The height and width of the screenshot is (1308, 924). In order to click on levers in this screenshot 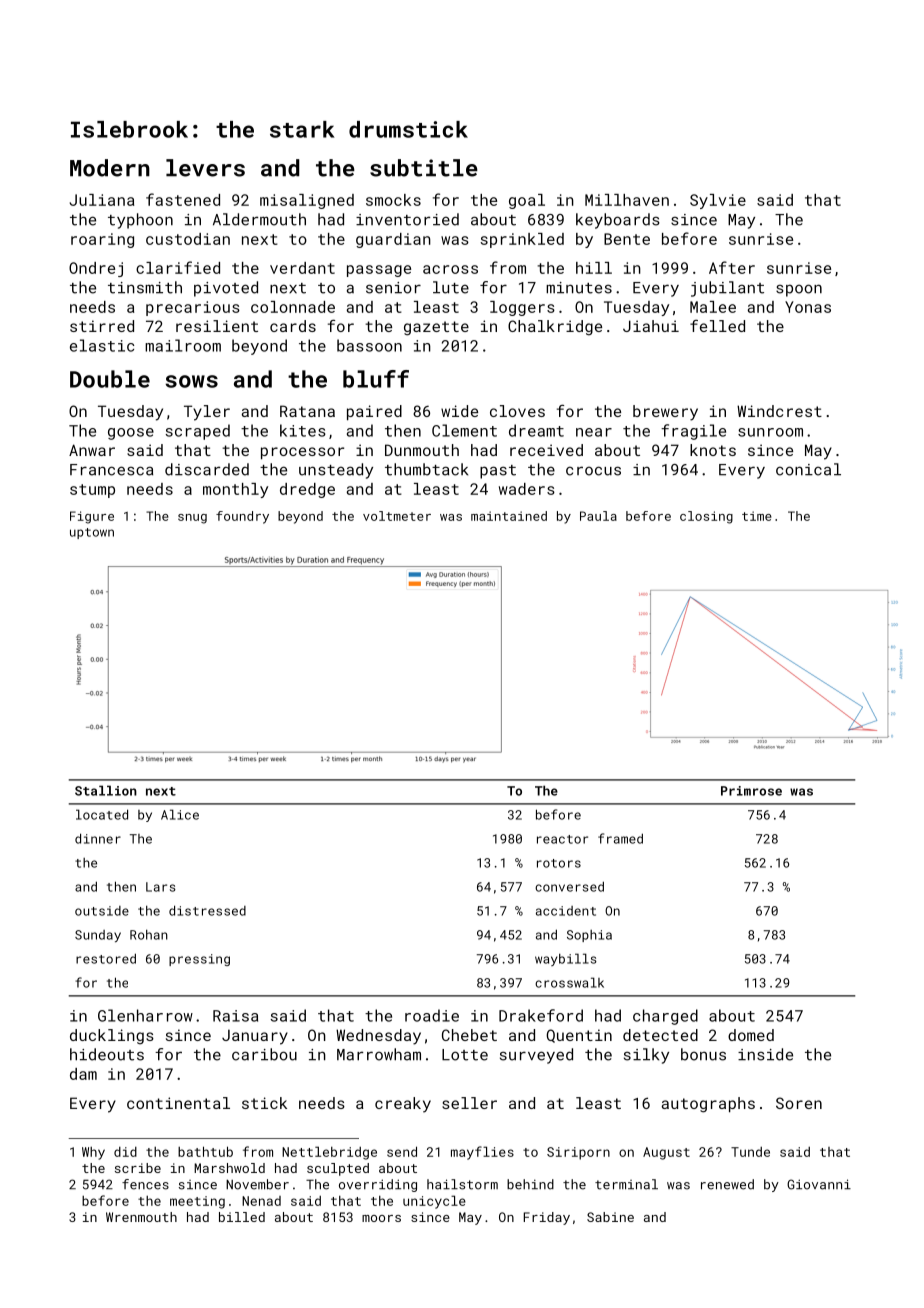, I will do `click(205, 168)`.
